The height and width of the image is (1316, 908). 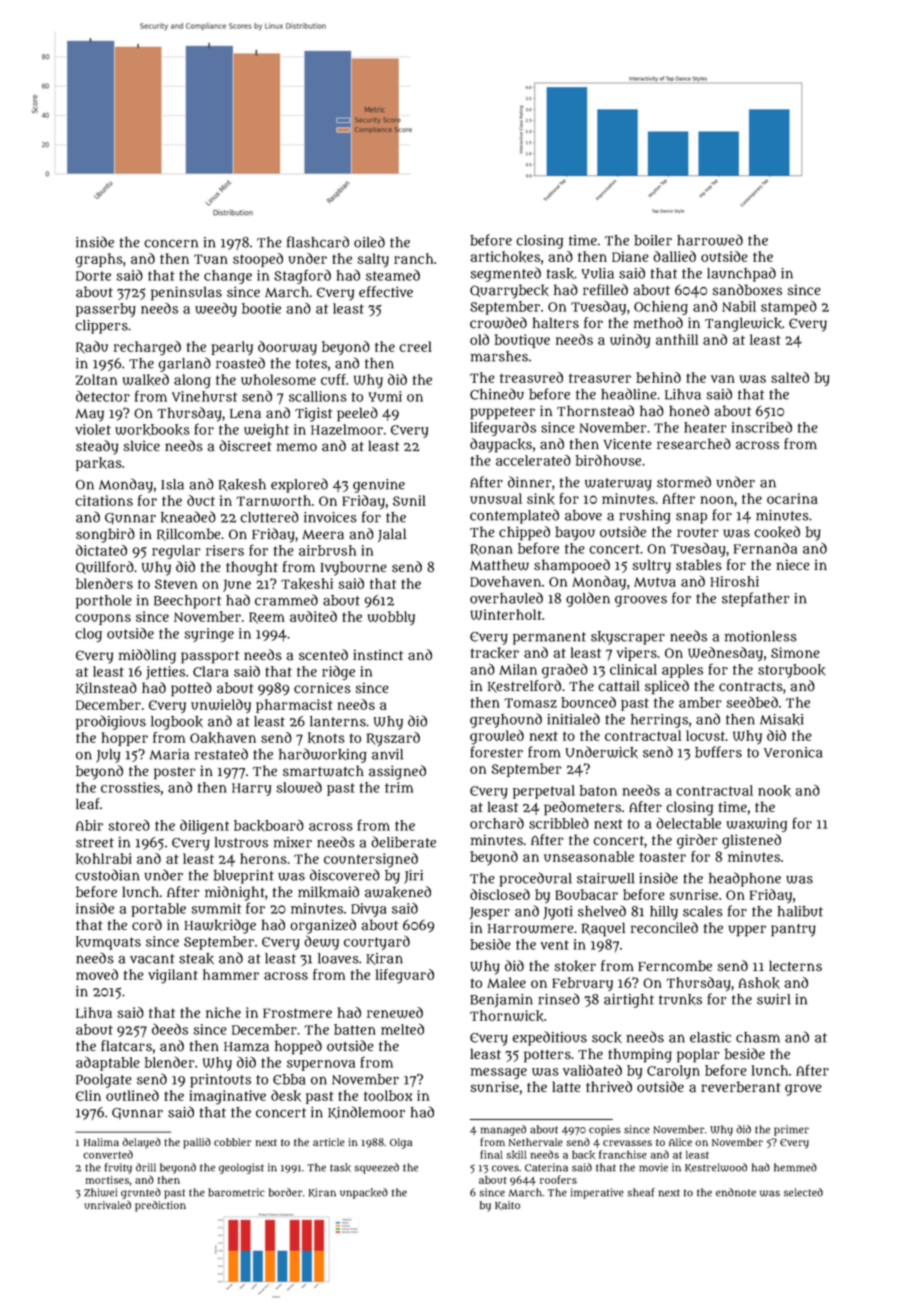 What do you see at coordinates (547, 1056) in the image?
I see `potters` at bounding box center [547, 1056].
